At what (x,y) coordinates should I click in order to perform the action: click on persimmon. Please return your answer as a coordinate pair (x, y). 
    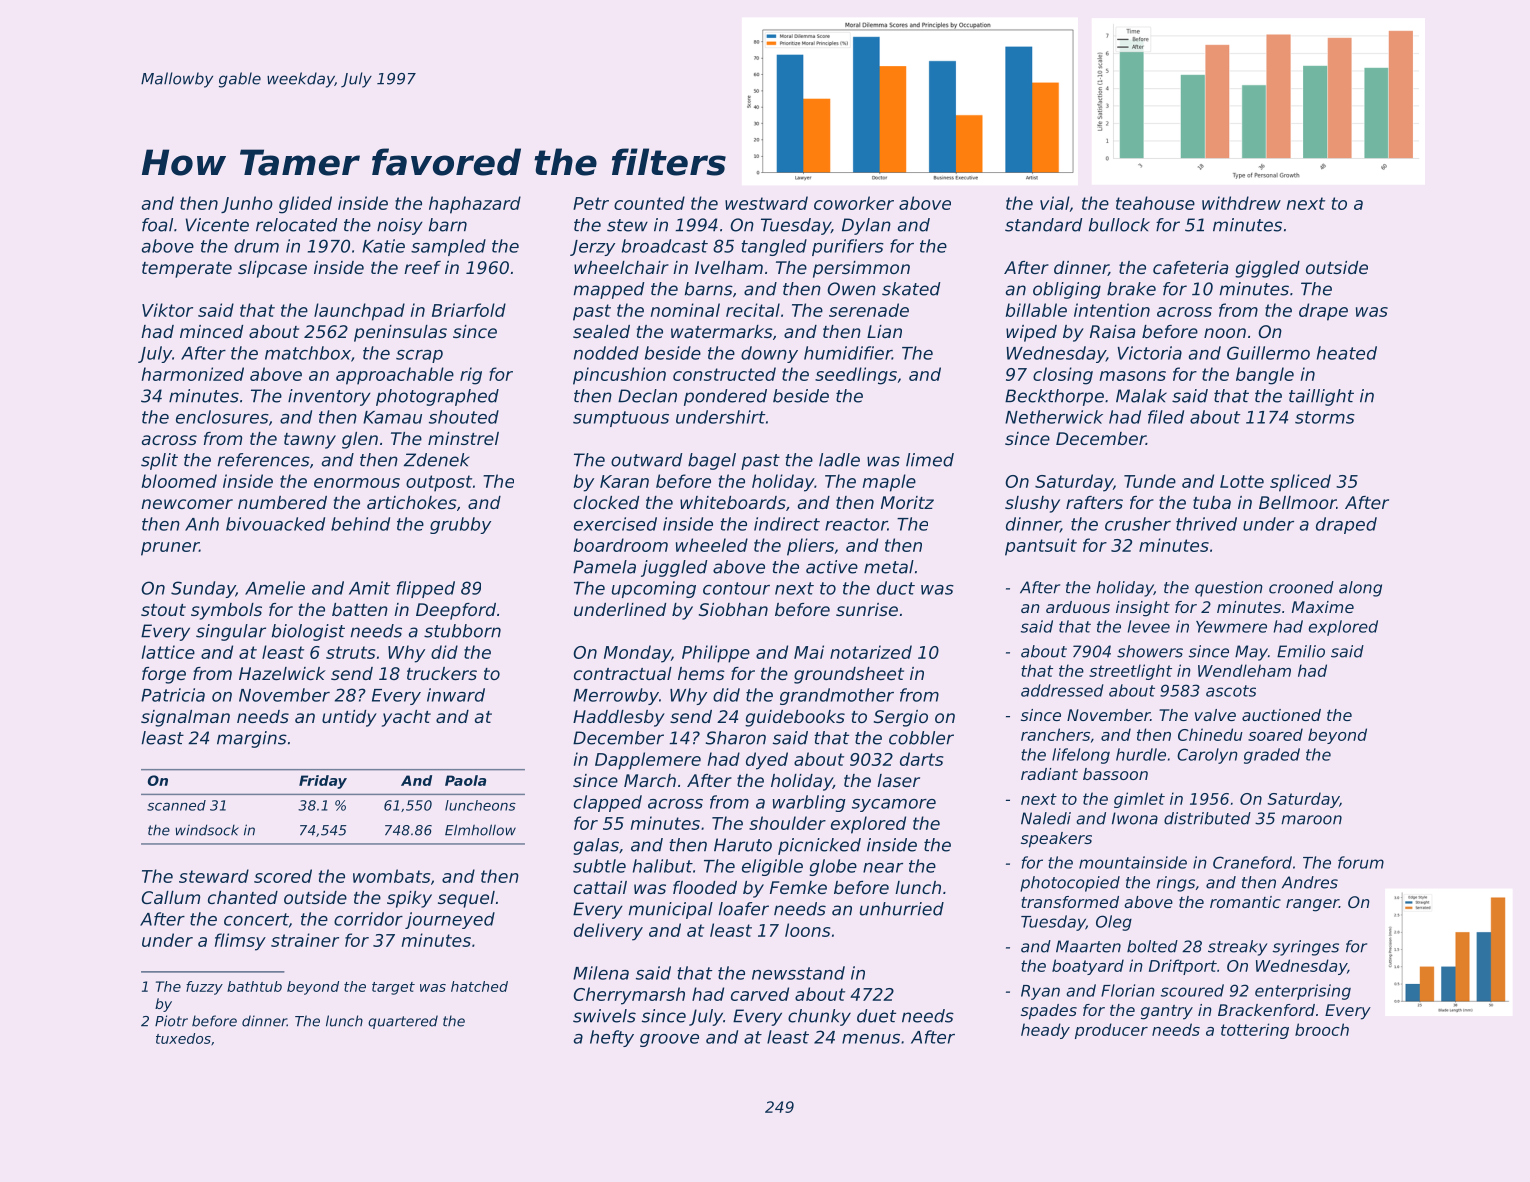
    Looking at the image, I should click on (861, 269).
